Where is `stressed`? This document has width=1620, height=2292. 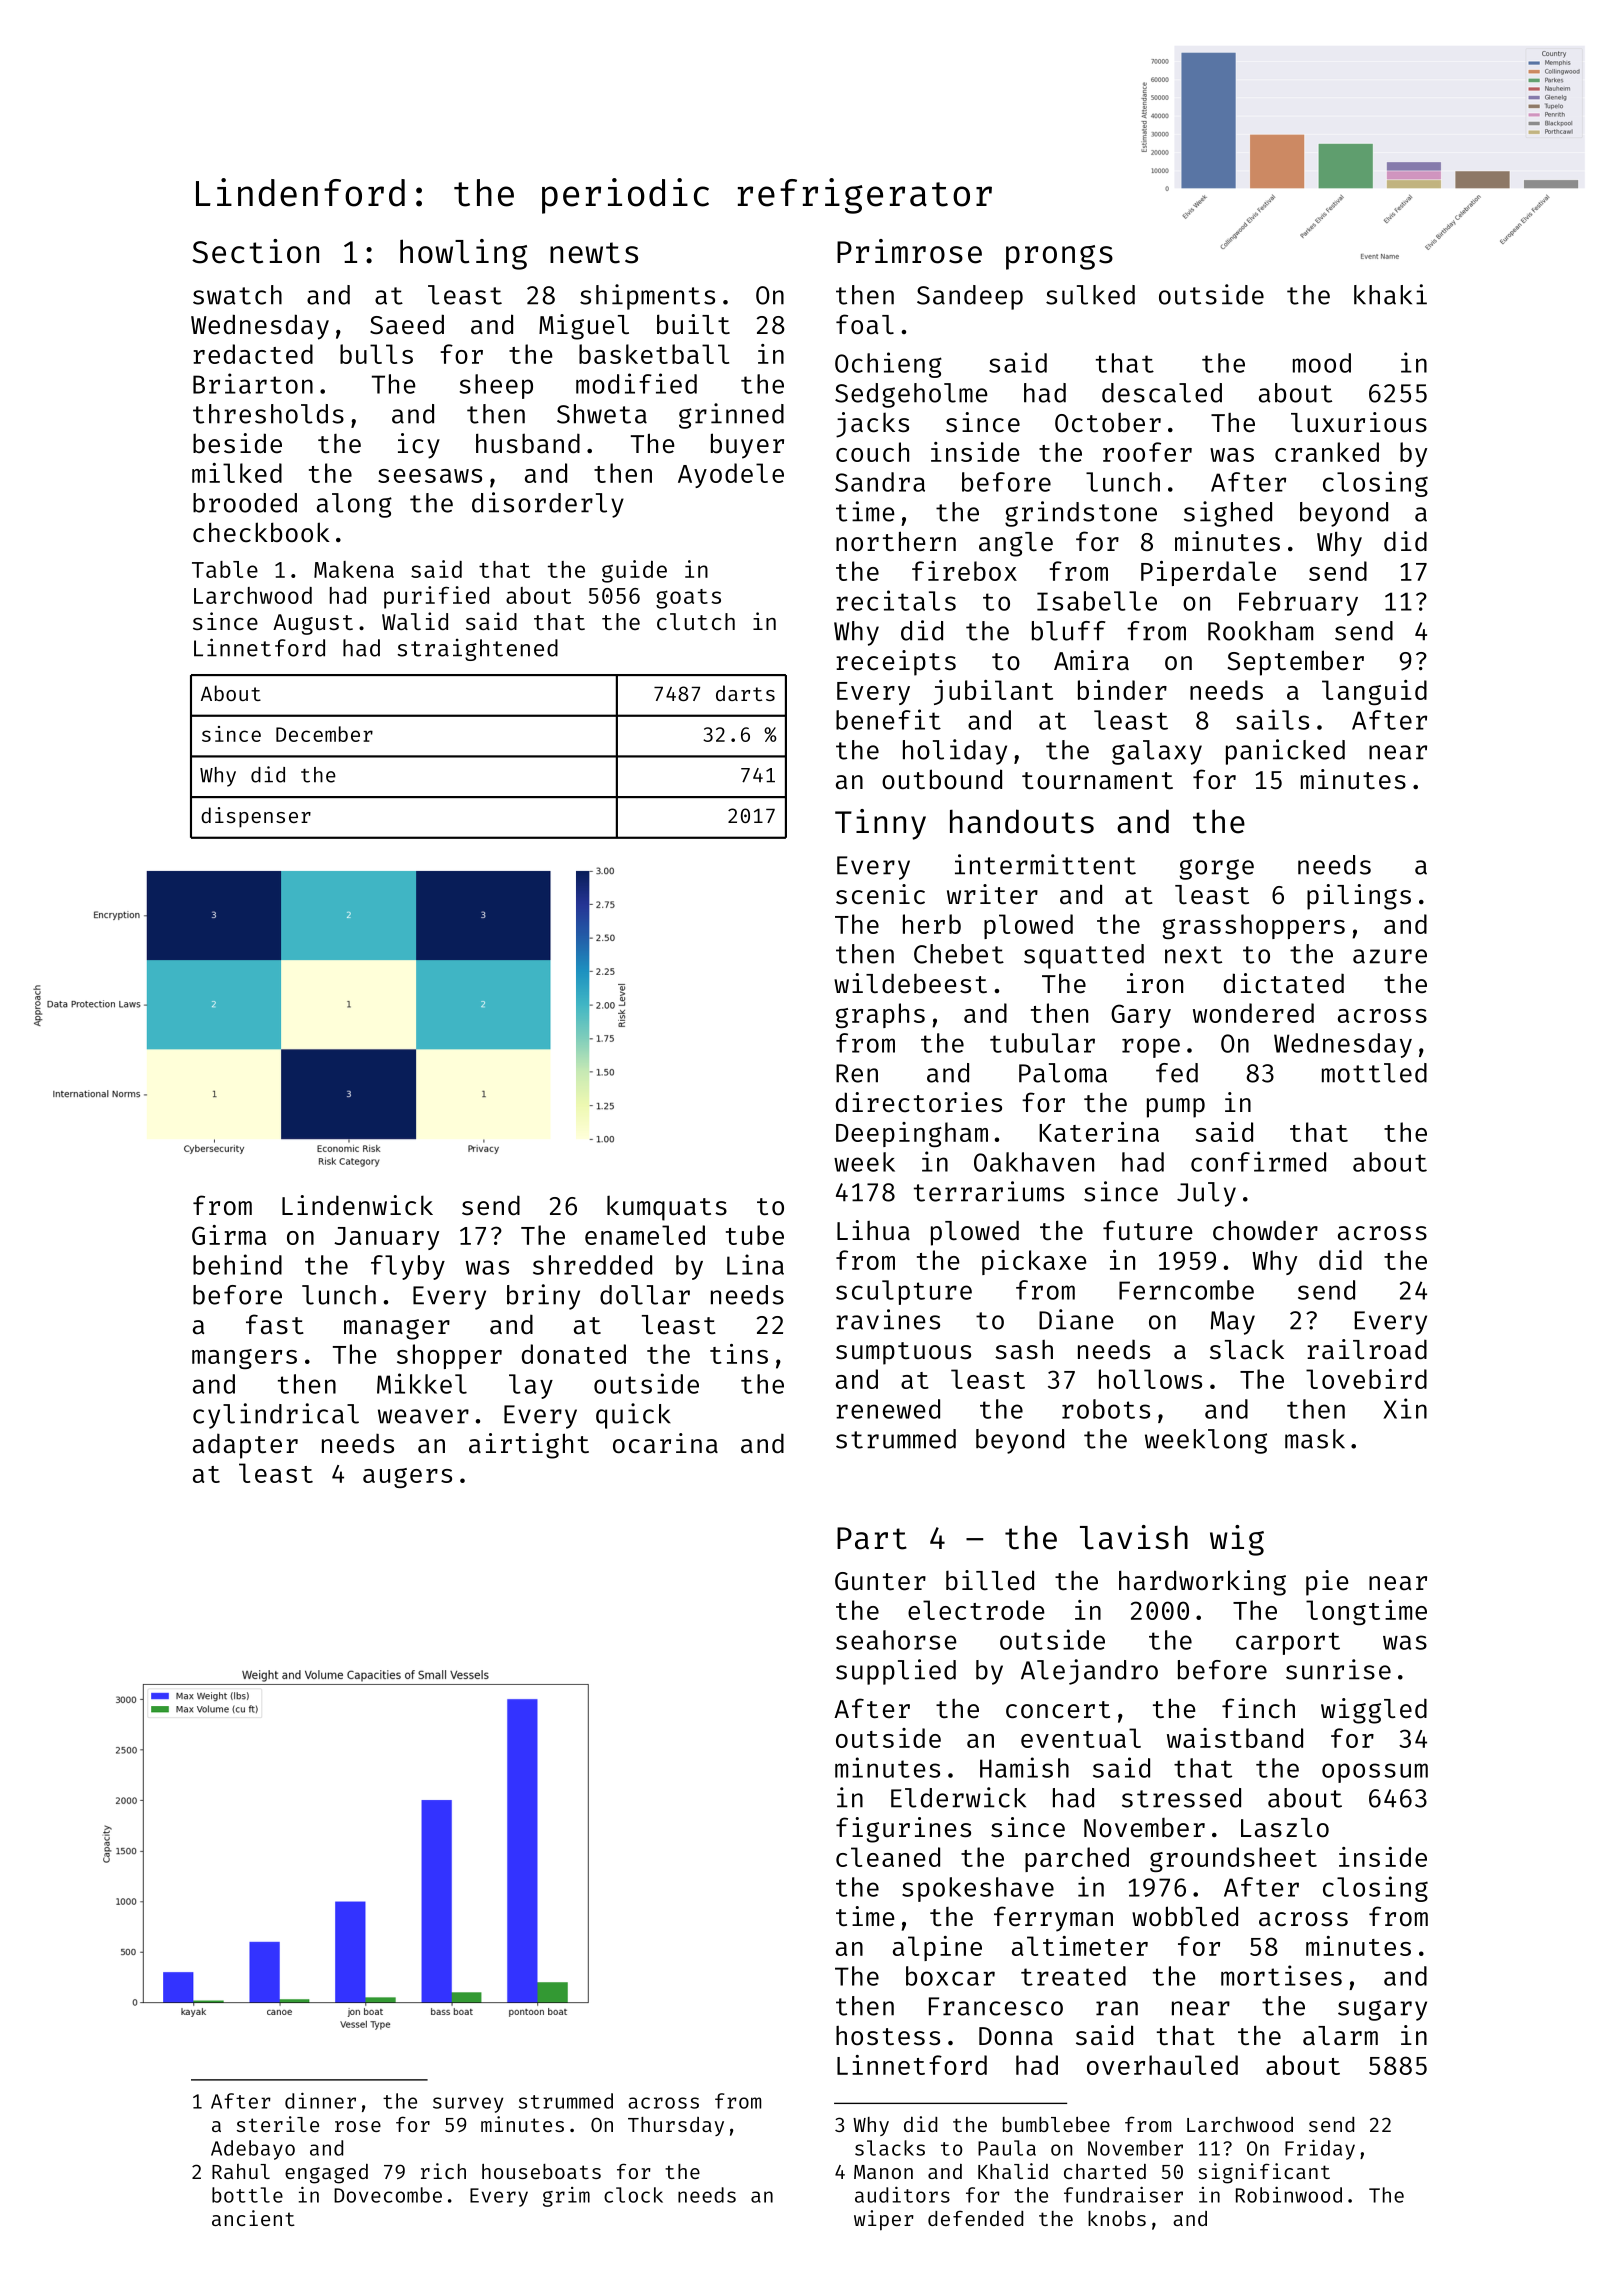 stressed is located at coordinates (1181, 1798).
